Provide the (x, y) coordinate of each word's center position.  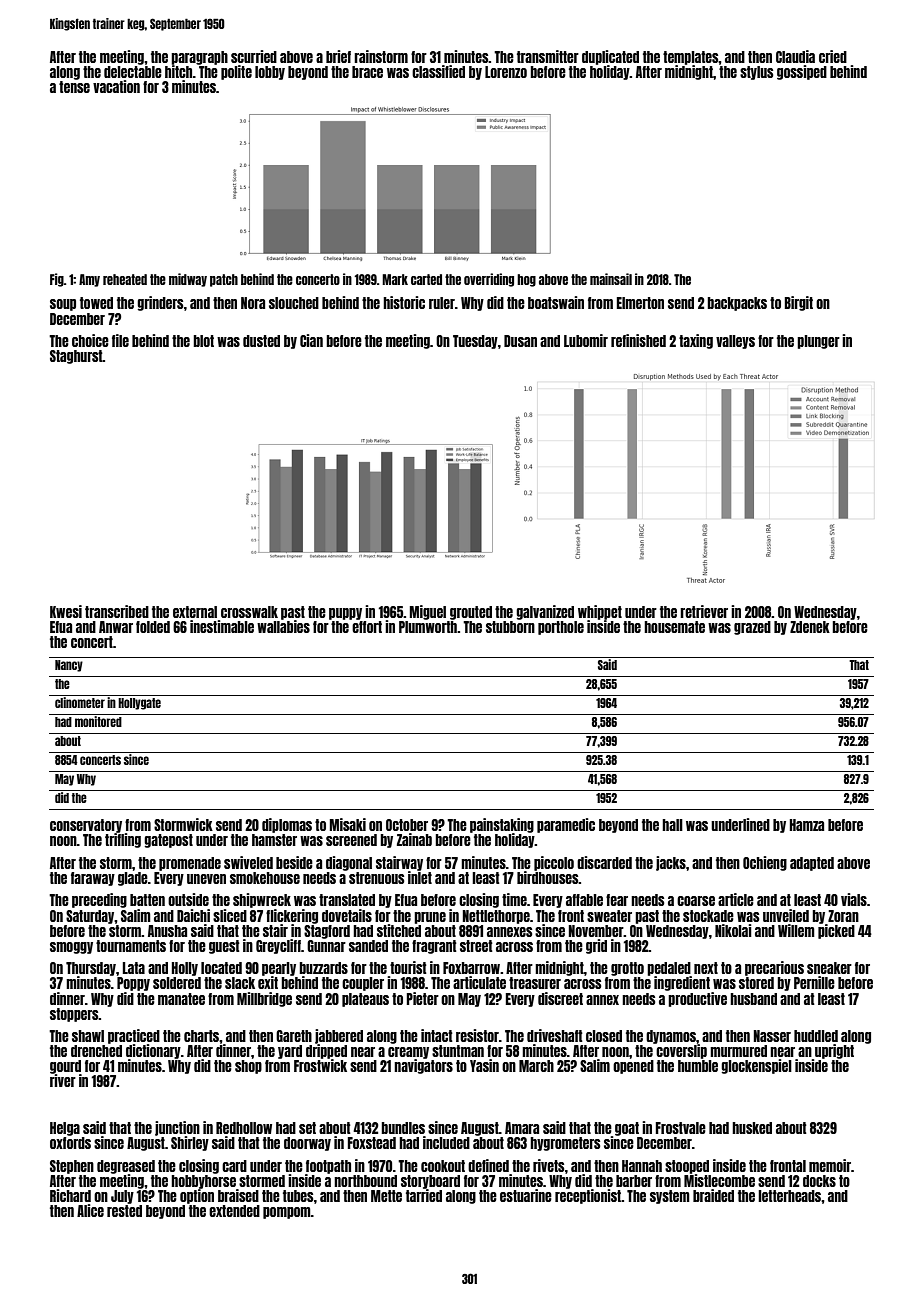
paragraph (199, 58)
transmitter (548, 56)
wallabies (283, 626)
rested (124, 1211)
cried (833, 56)
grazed (752, 628)
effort (367, 627)
